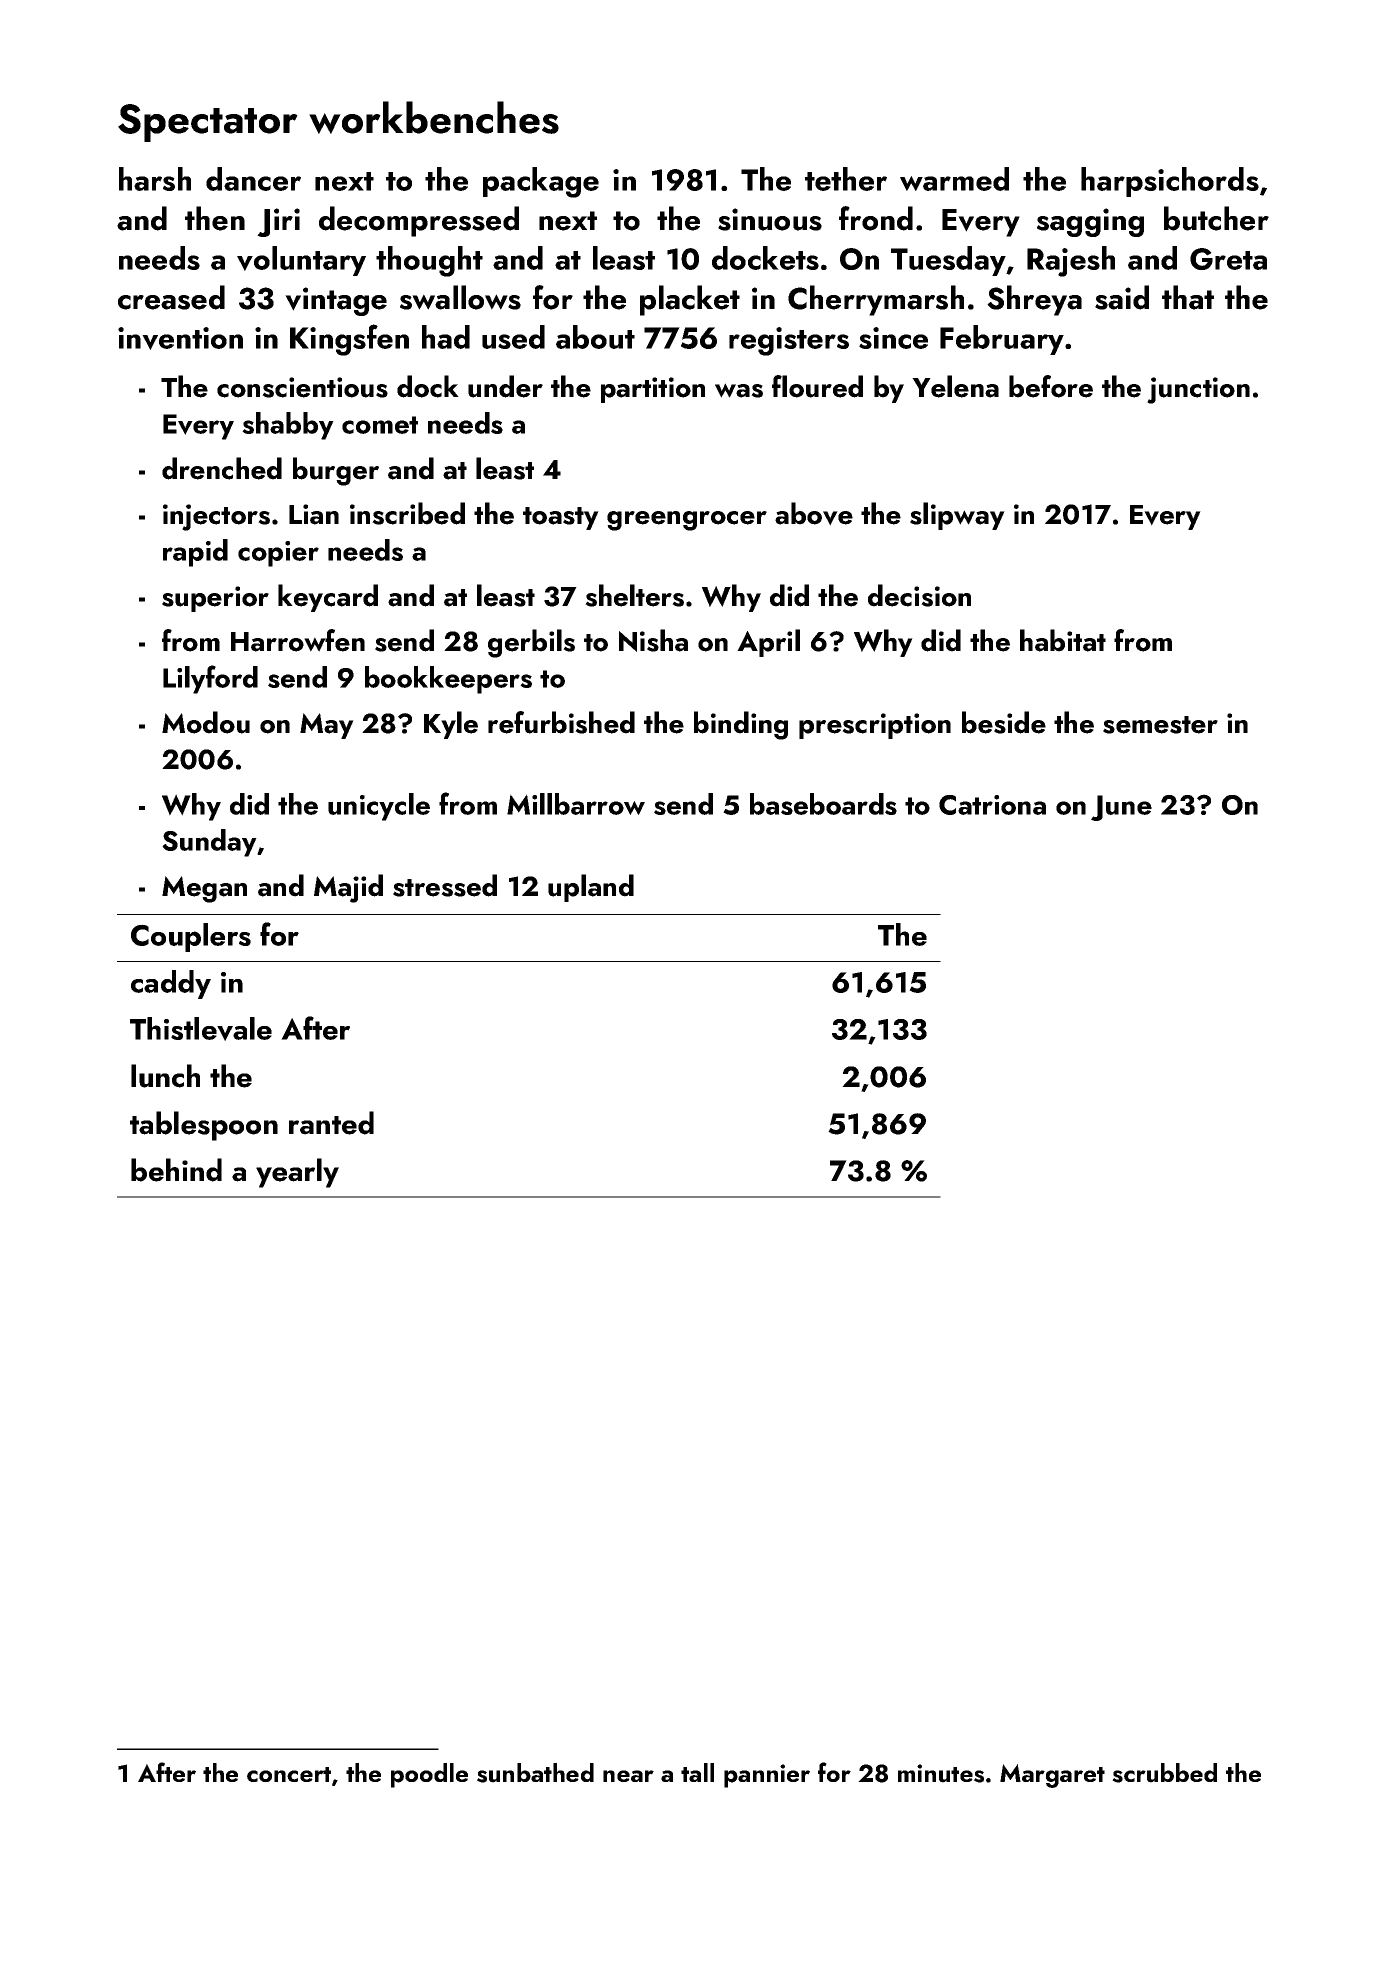 The width and height of the page is (1386, 1969). What do you see at coordinates (992, 805) in the page?
I see `Catriona` at bounding box center [992, 805].
